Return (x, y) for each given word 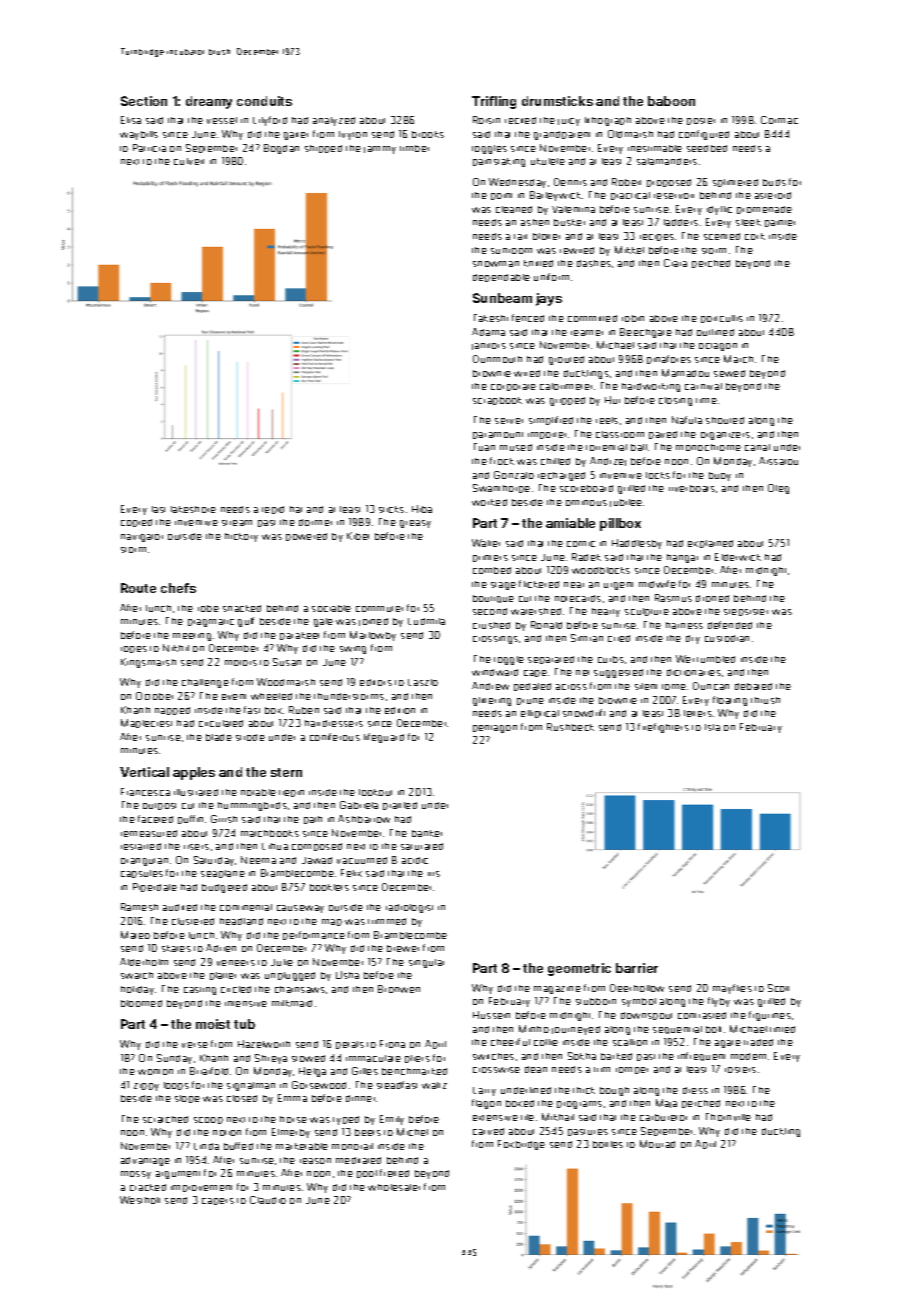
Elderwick (738, 557)
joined (373, 622)
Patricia (149, 148)
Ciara (675, 263)
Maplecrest (146, 723)
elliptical (540, 714)
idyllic (719, 210)
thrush (765, 700)
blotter (546, 236)
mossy (136, 1175)
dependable (501, 278)
